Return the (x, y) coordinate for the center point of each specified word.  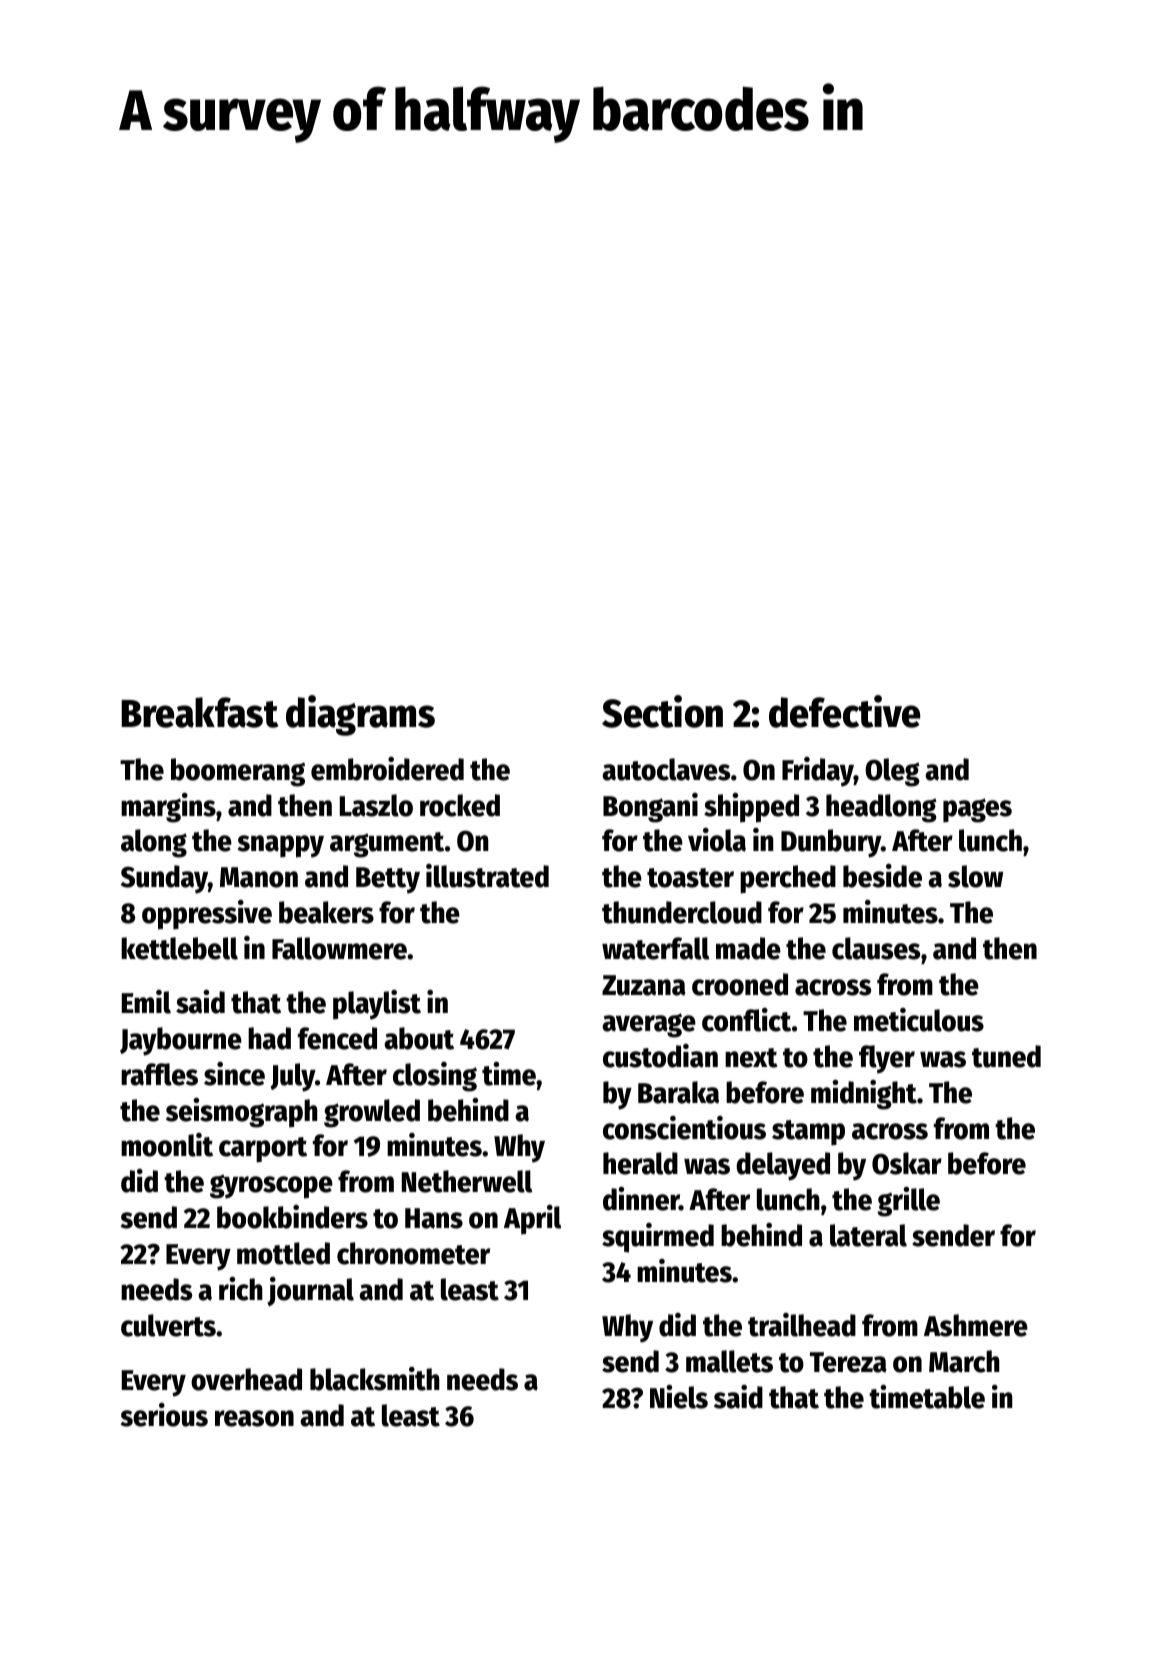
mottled (283, 1253)
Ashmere (976, 1325)
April (532, 1220)
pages (977, 810)
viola (717, 840)
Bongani (650, 808)
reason (254, 1418)
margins (168, 808)
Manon (259, 877)
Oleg (892, 772)
